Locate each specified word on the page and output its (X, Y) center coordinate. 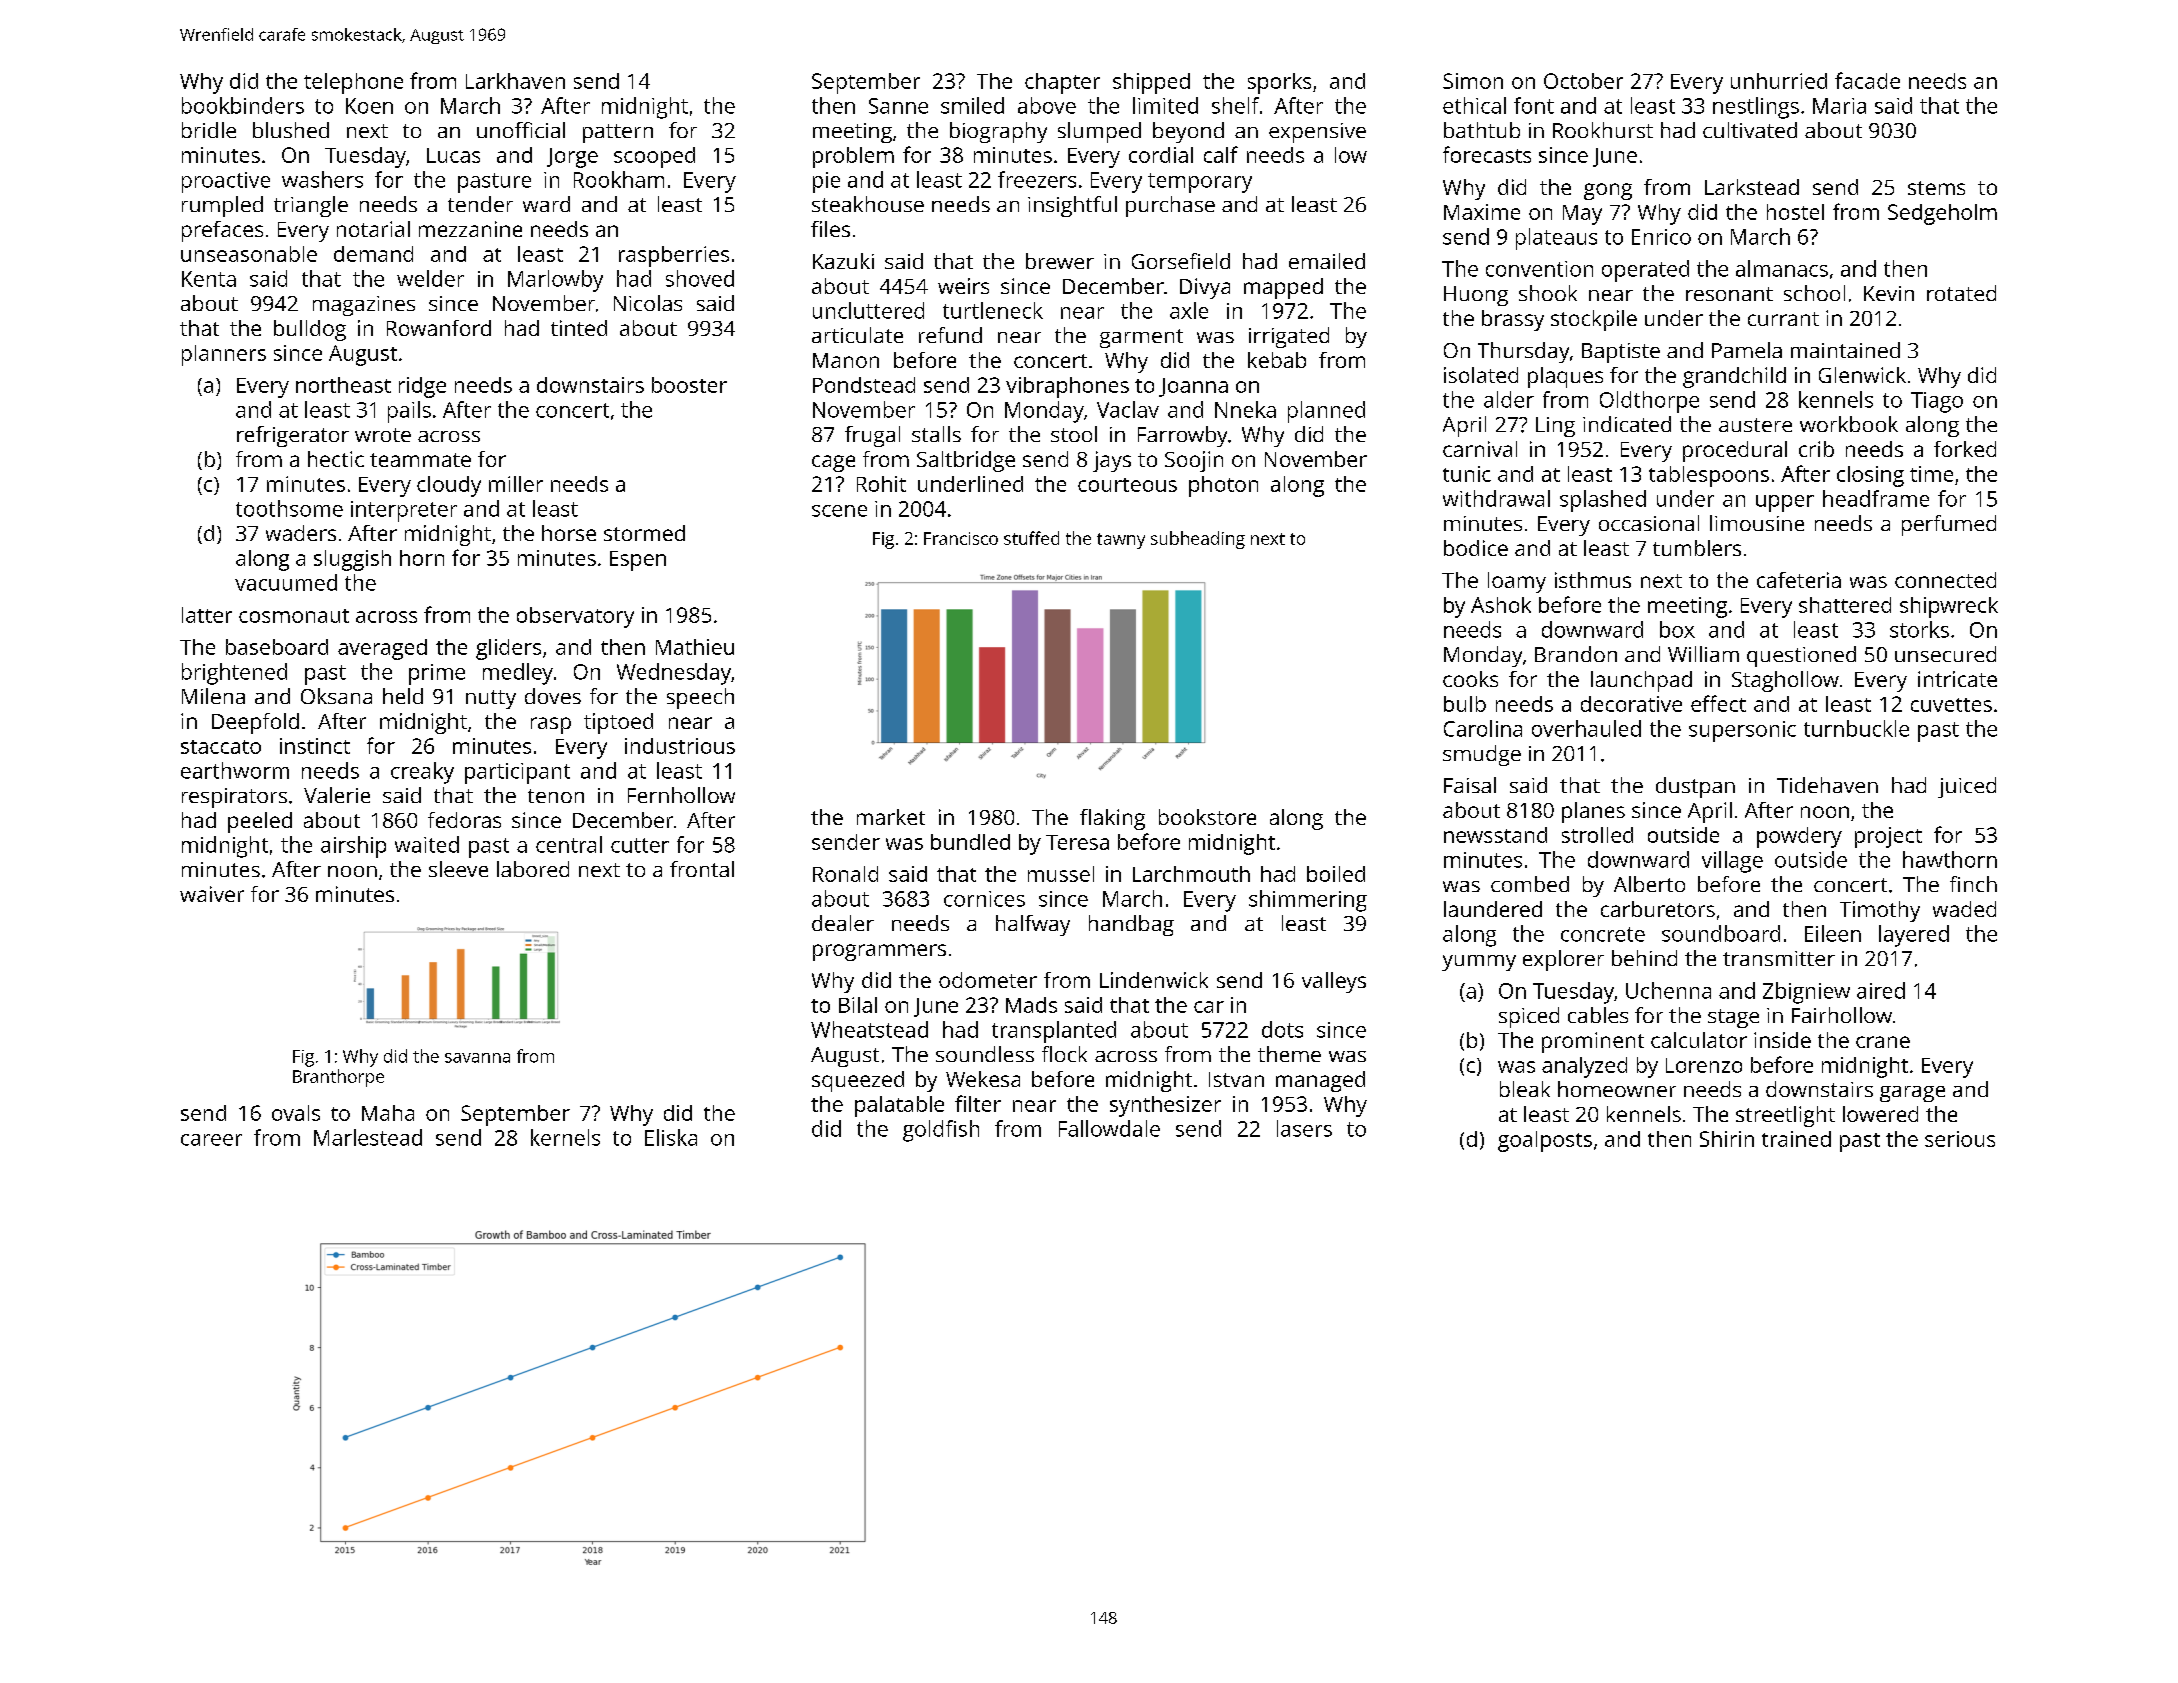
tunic (1467, 474)
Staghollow (1785, 681)
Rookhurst (1603, 130)
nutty (491, 699)
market (891, 817)
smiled (972, 105)
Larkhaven (515, 81)
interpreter (404, 511)
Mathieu (695, 647)
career (211, 1140)
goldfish (941, 1131)
